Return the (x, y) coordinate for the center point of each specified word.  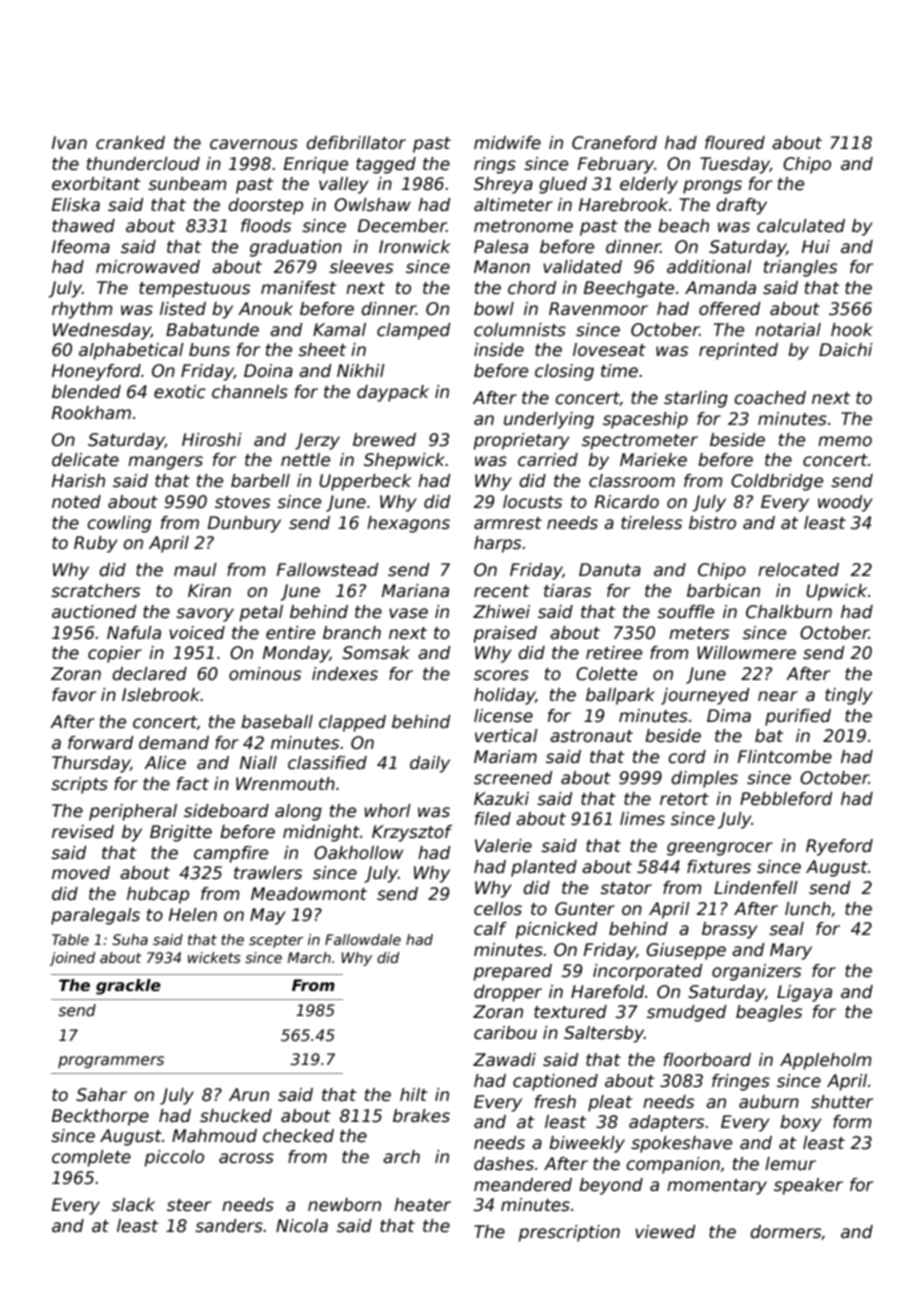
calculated (801, 226)
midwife (507, 143)
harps (497, 544)
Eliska (76, 205)
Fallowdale (363, 939)
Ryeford (839, 847)
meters (699, 633)
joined (72, 959)
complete (91, 1158)
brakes (421, 1116)
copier (115, 654)
